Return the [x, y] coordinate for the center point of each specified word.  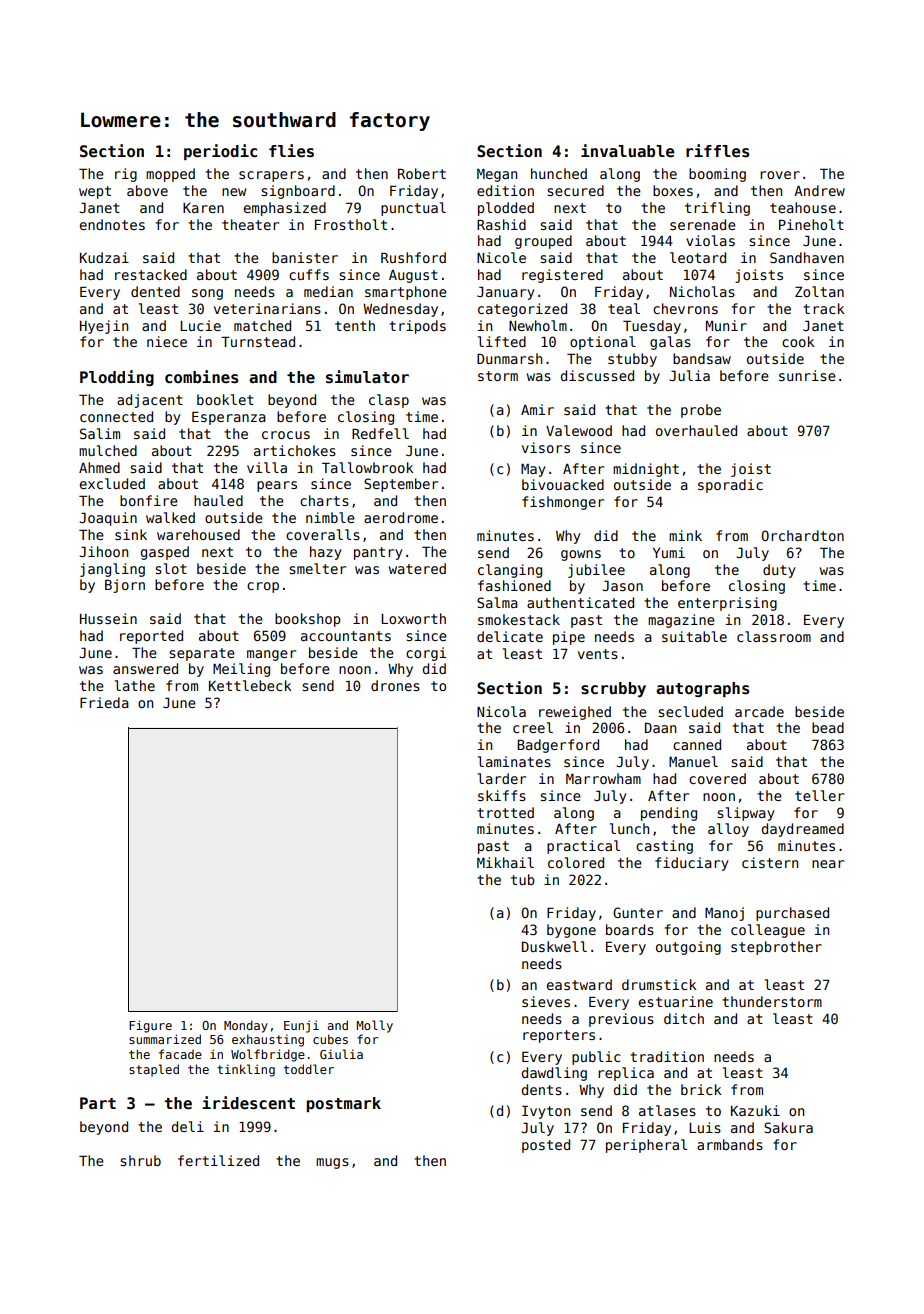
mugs [332, 1163]
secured [575, 190]
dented [155, 291]
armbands [730, 1144]
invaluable [627, 151]
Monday [246, 1026]
